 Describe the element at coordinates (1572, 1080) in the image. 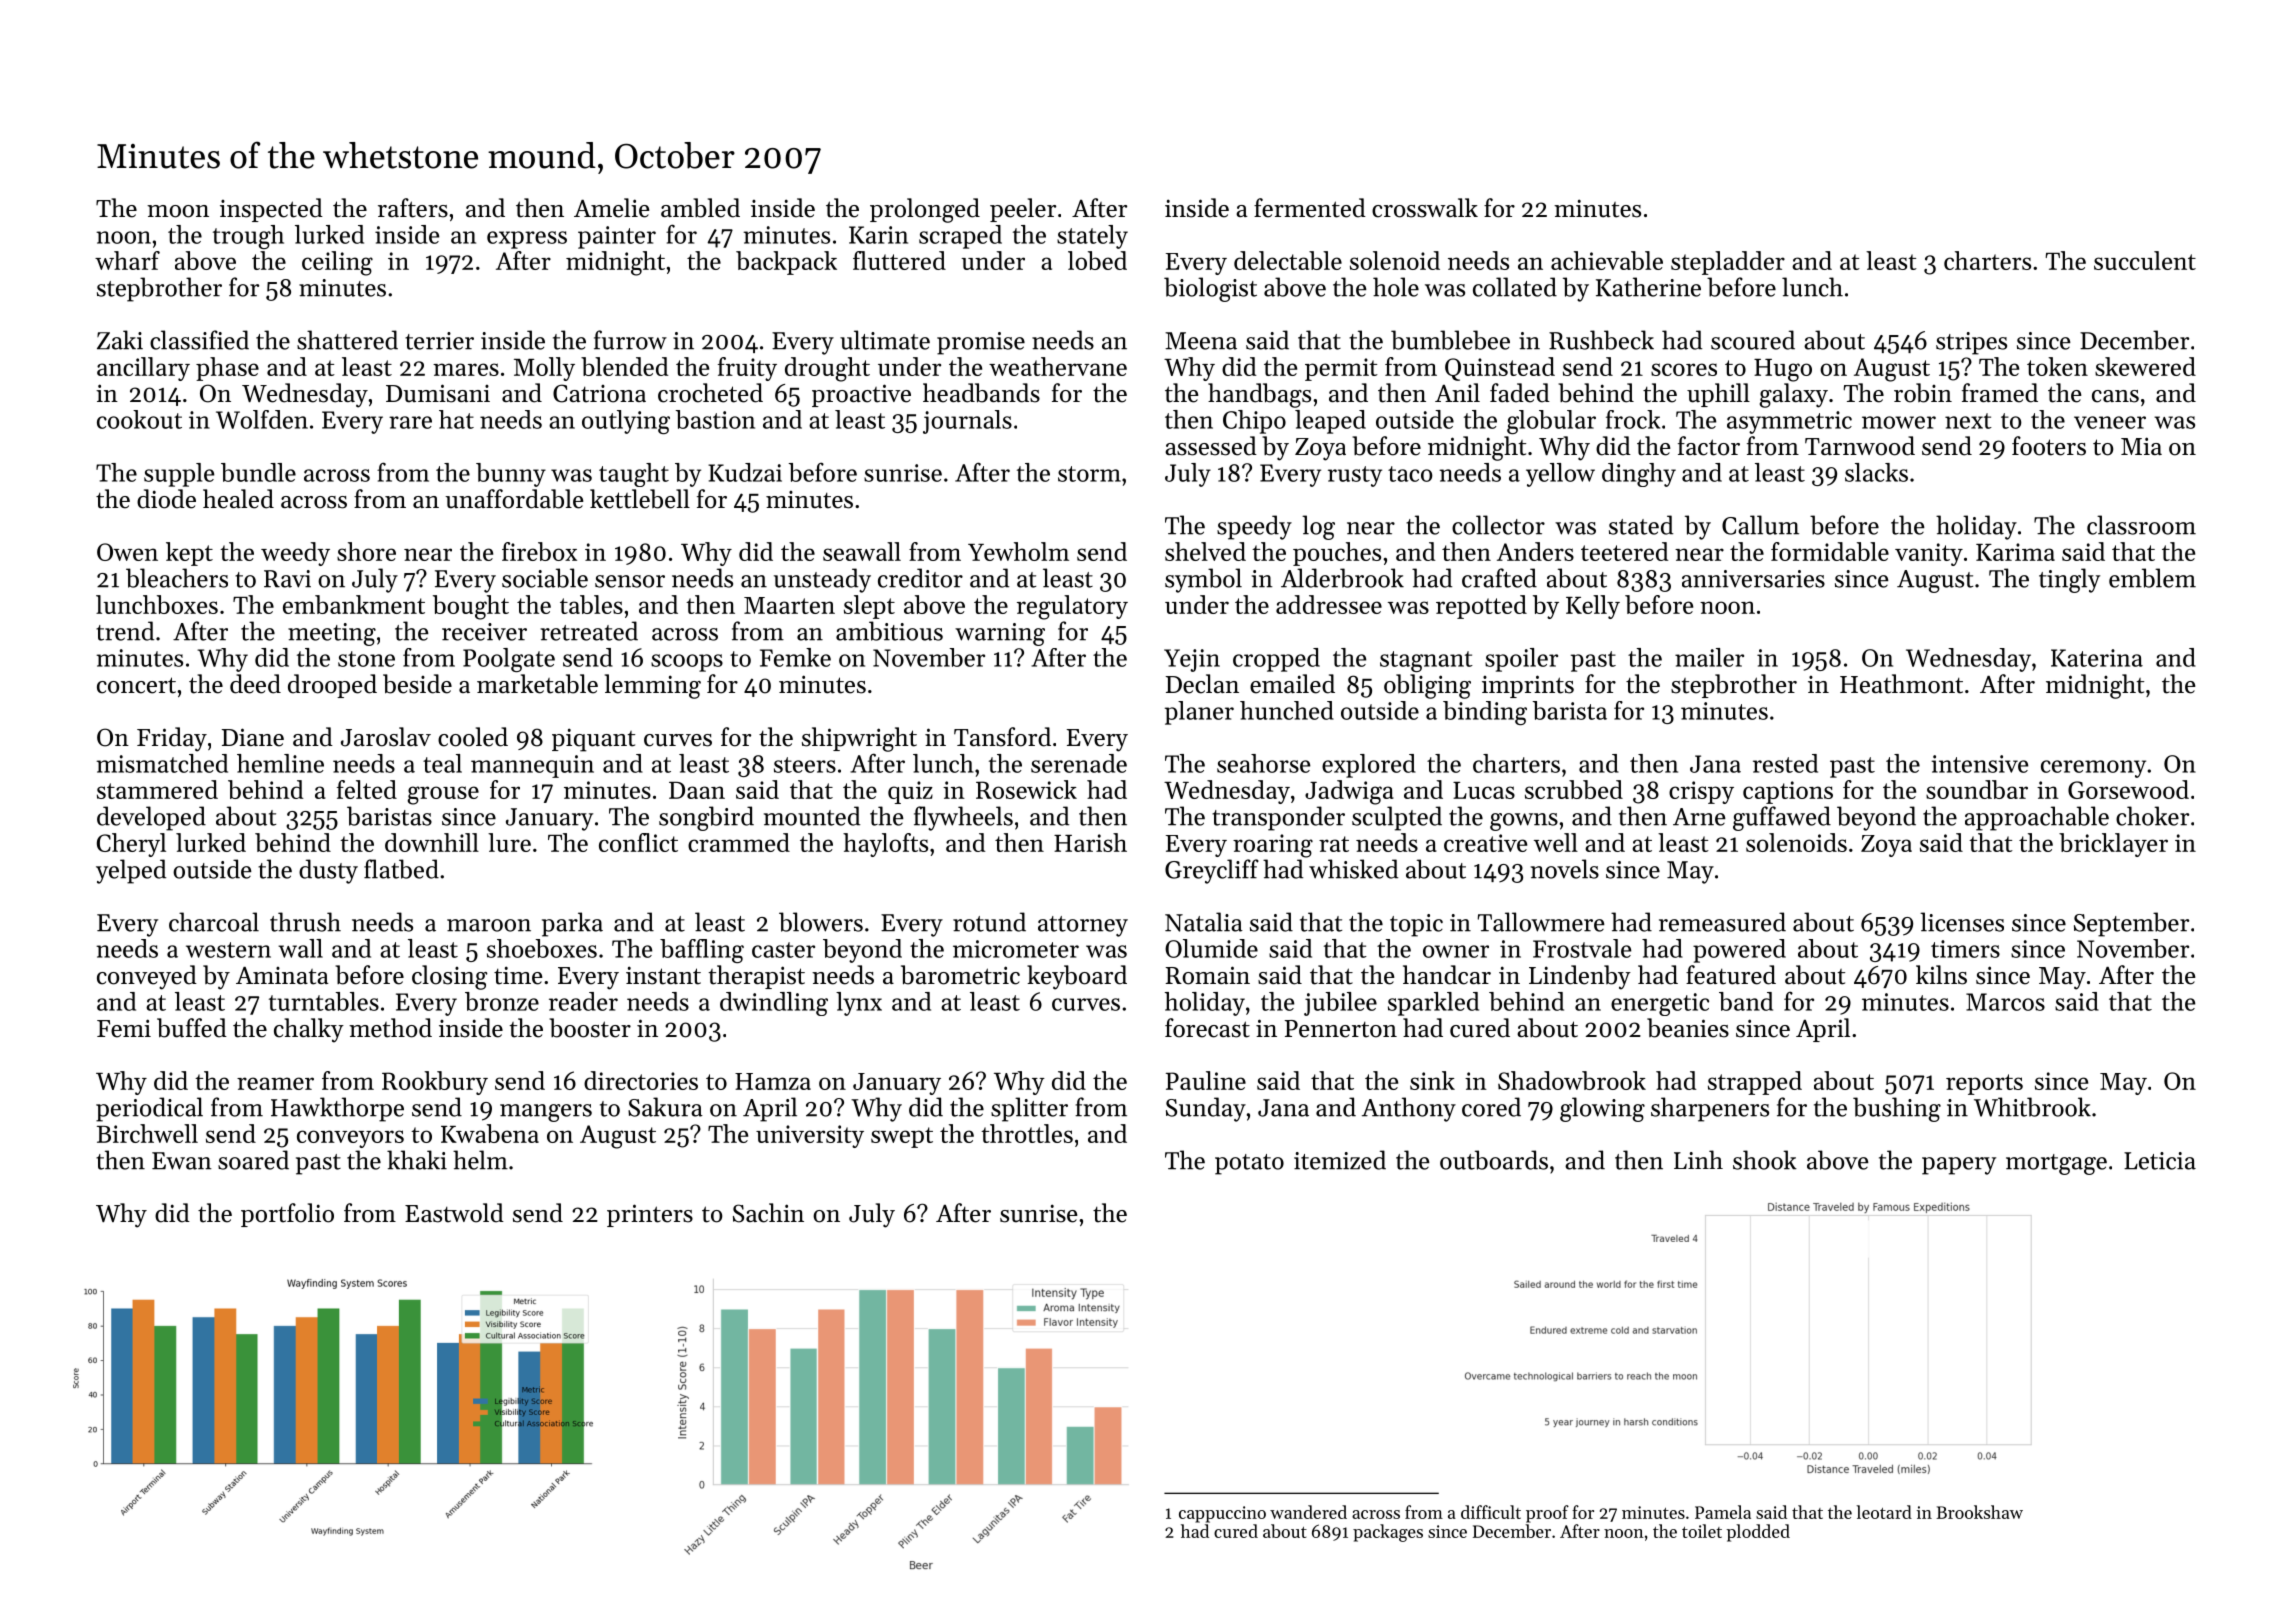

I see `Shadowbrook` at that location.
